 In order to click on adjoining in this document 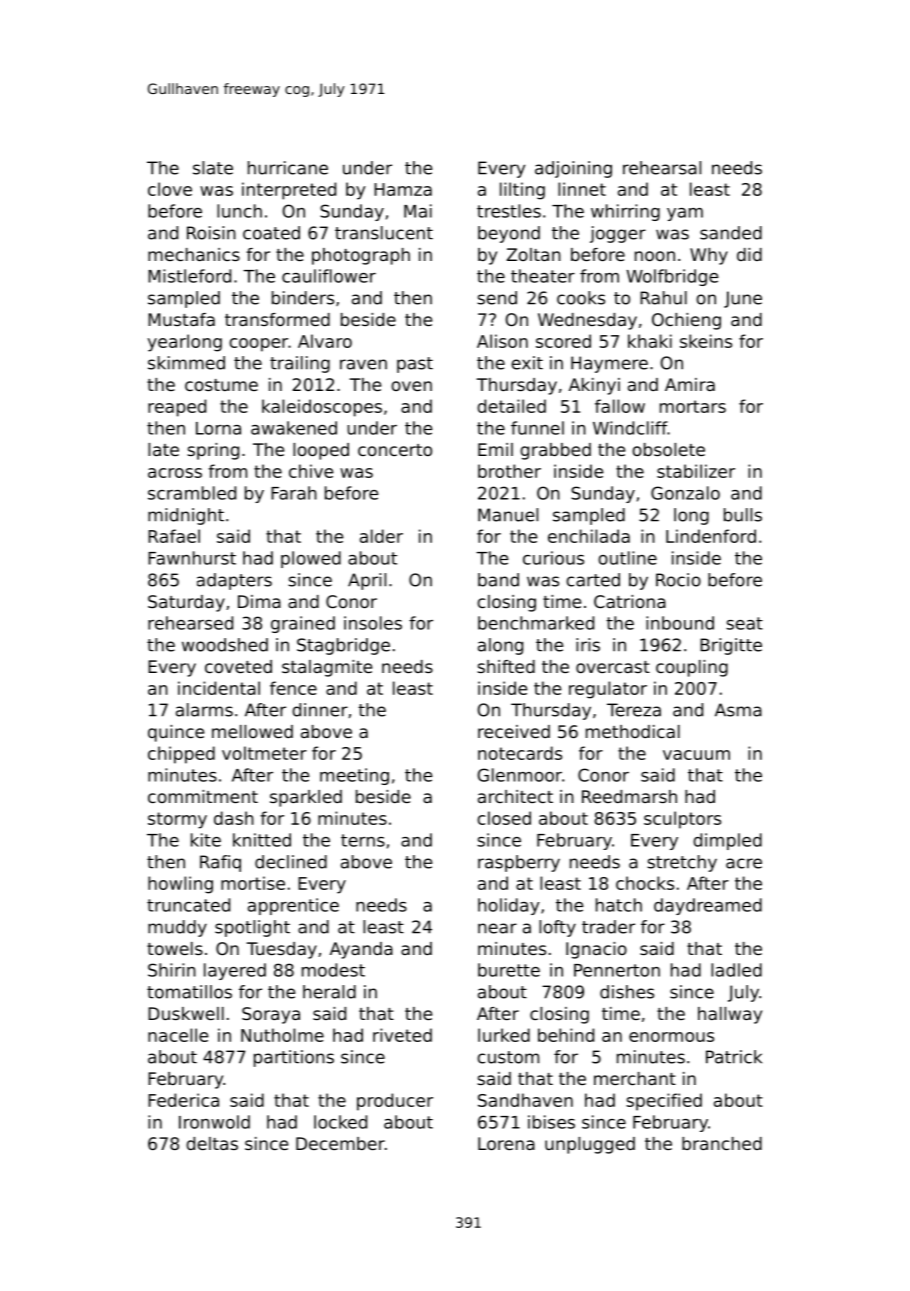, I will do `click(573, 169)`.
